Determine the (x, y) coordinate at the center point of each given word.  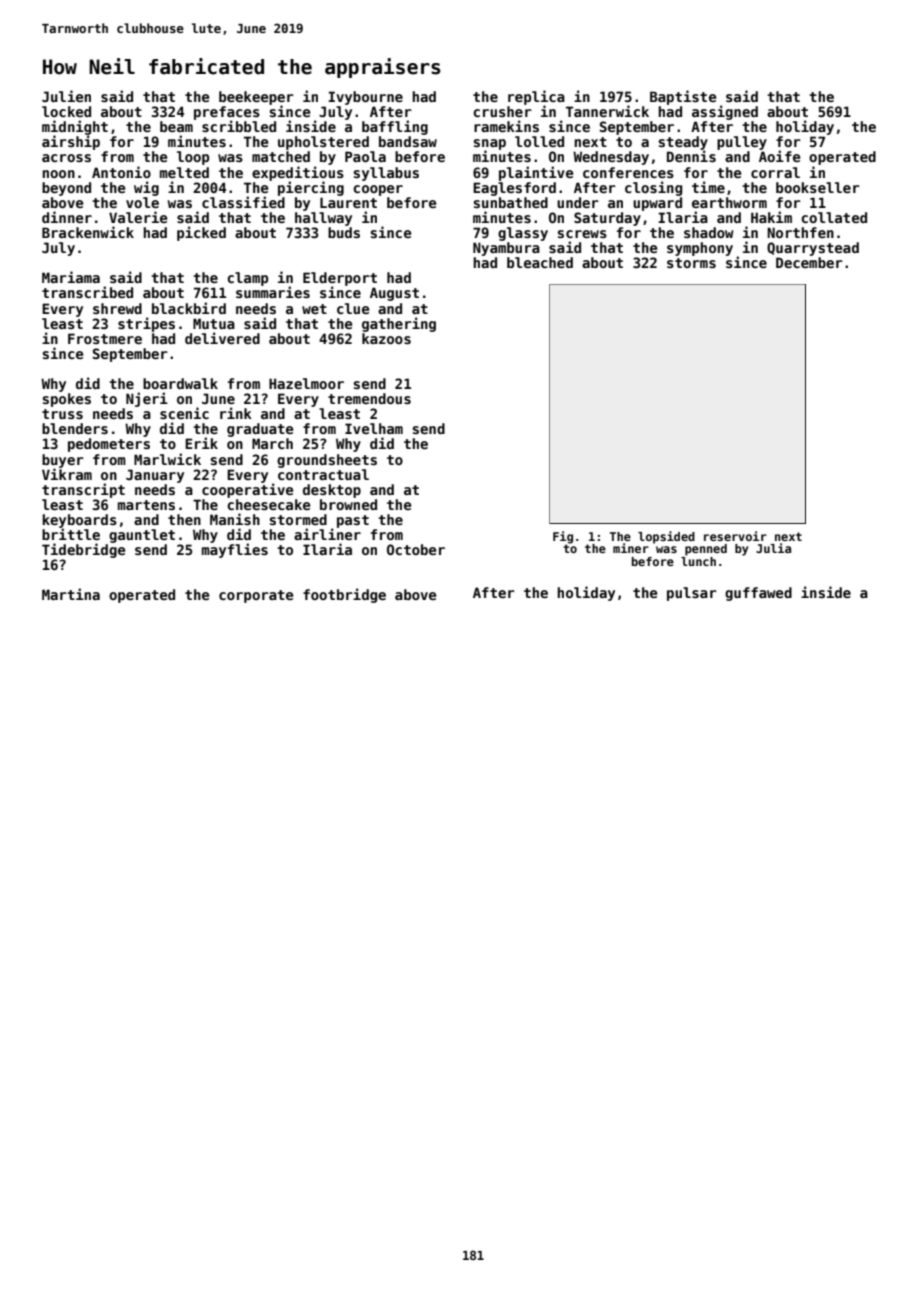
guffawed (758, 594)
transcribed (87, 292)
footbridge (344, 595)
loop (193, 158)
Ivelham (374, 428)
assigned (725, 112)
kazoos (386, 338)
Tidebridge (83, 550)
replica (536, 97)
